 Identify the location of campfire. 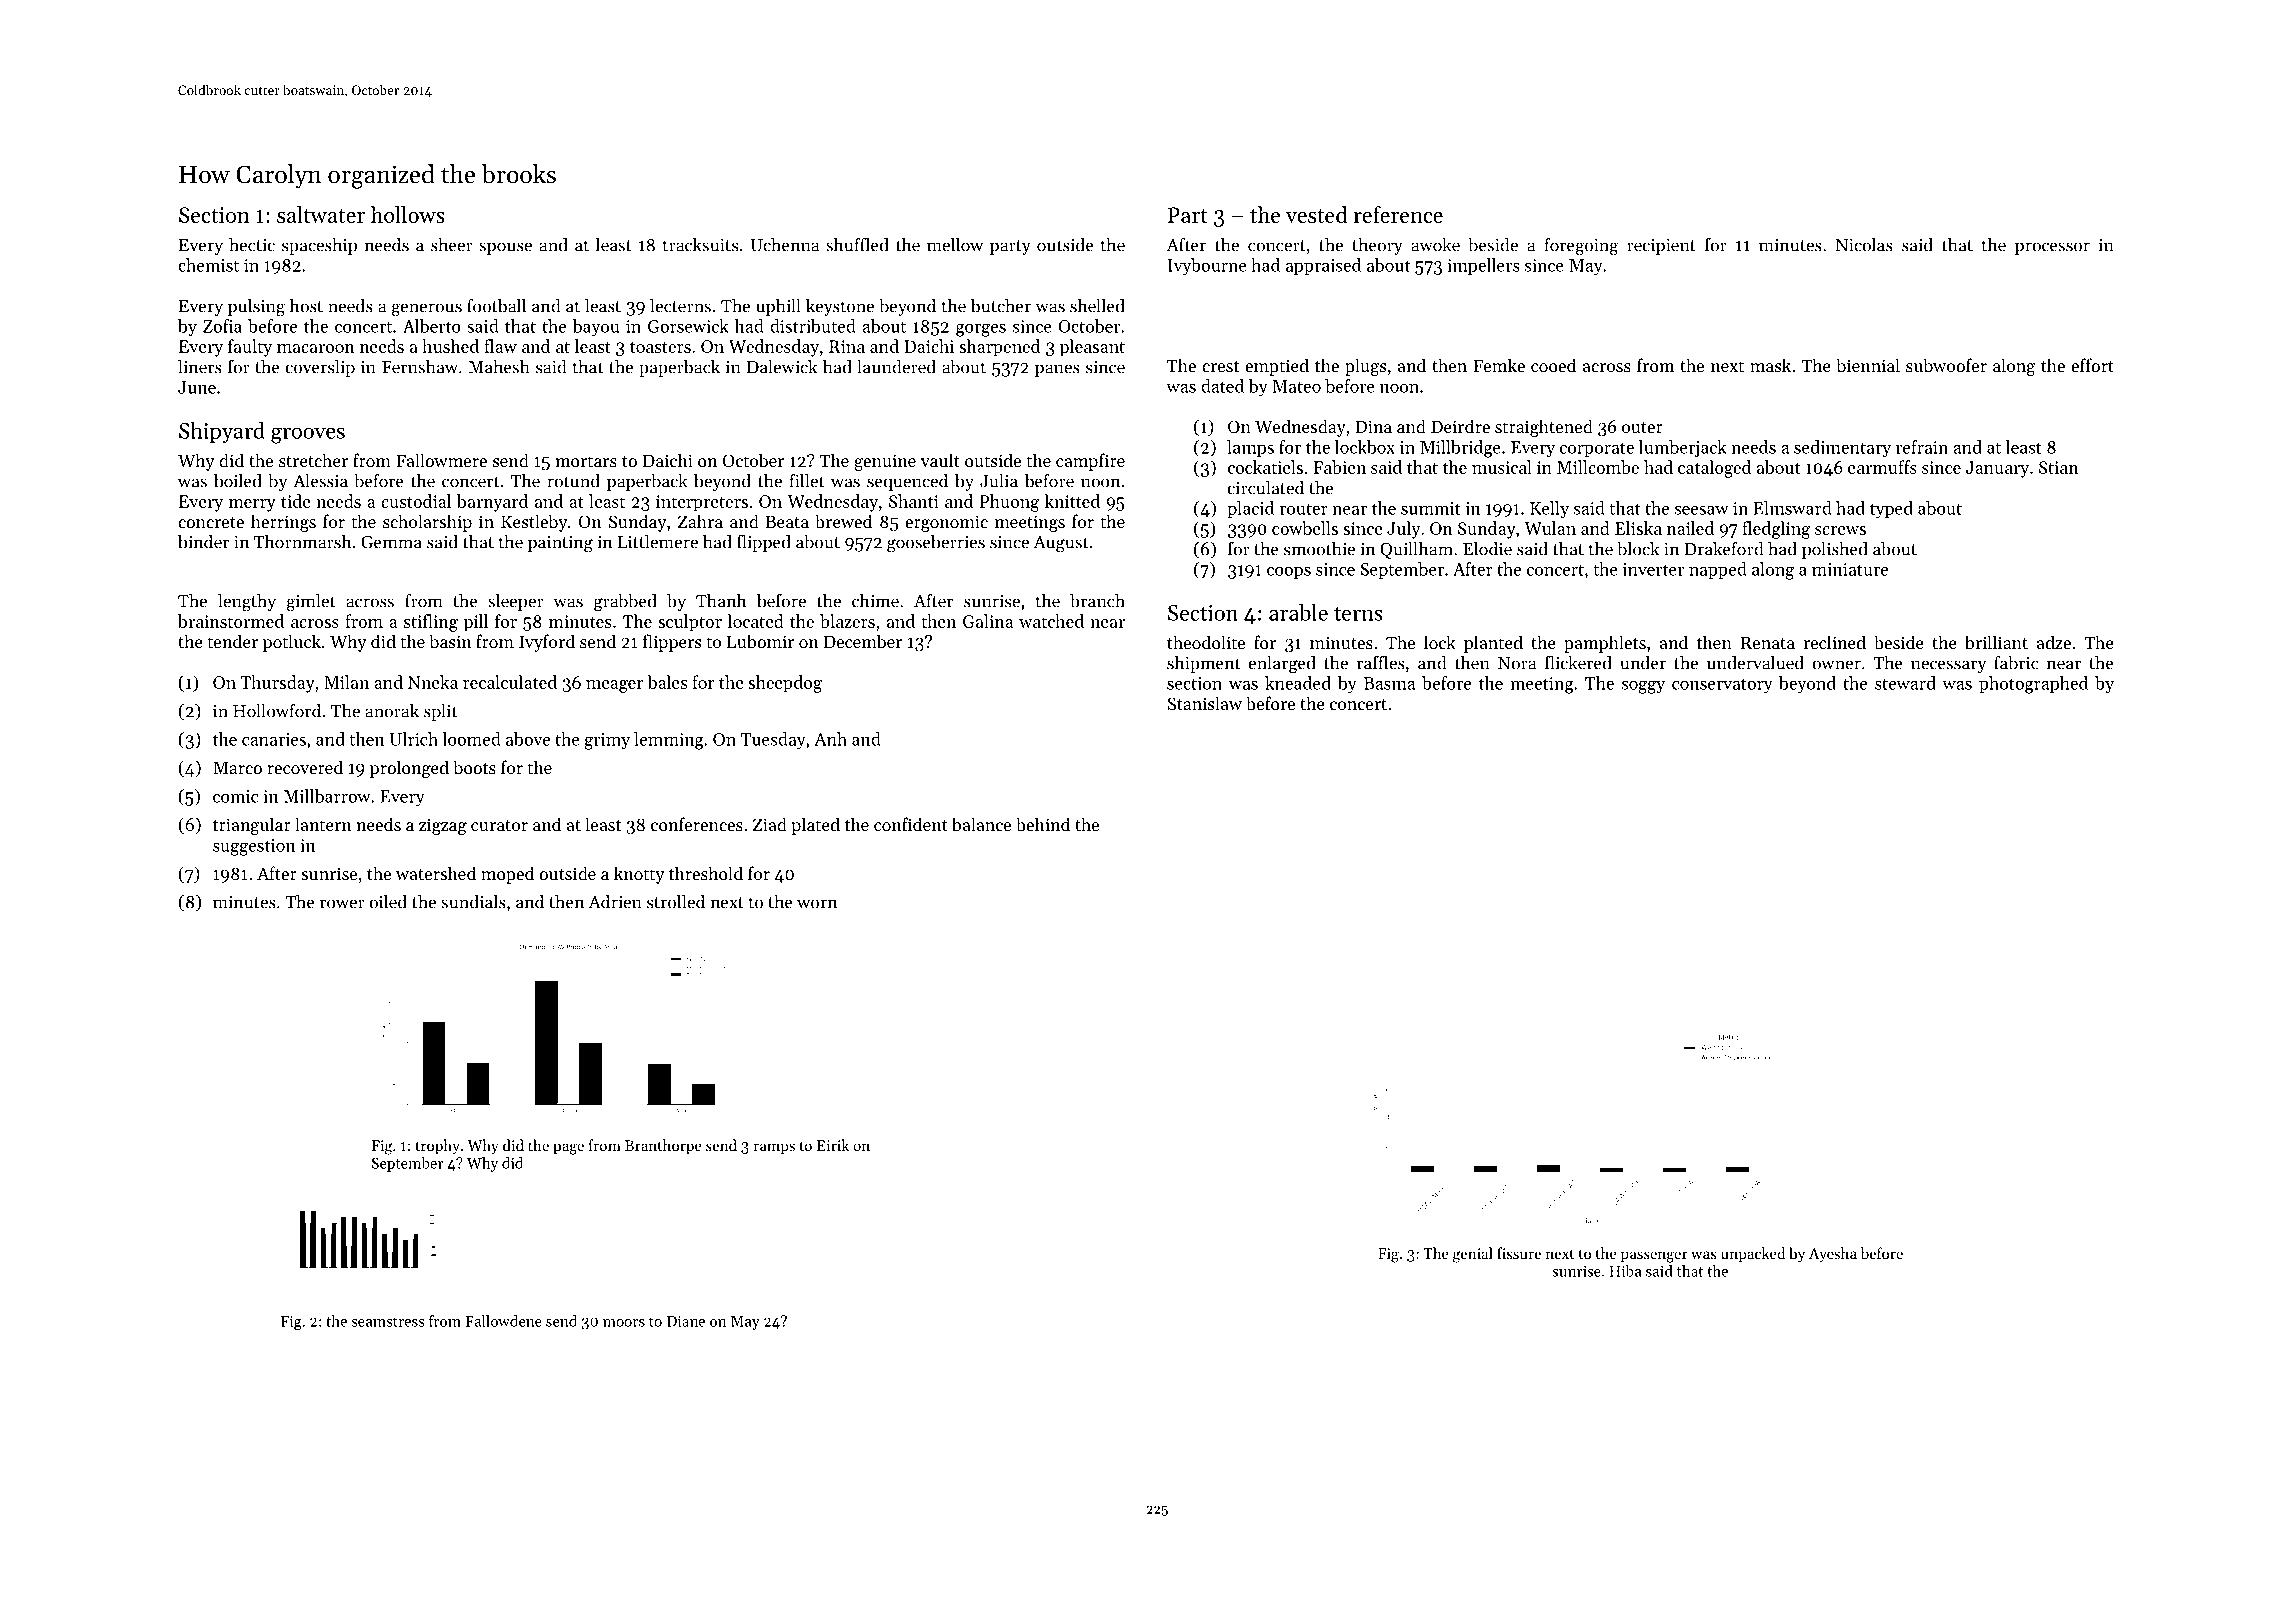
(1090, 462).
